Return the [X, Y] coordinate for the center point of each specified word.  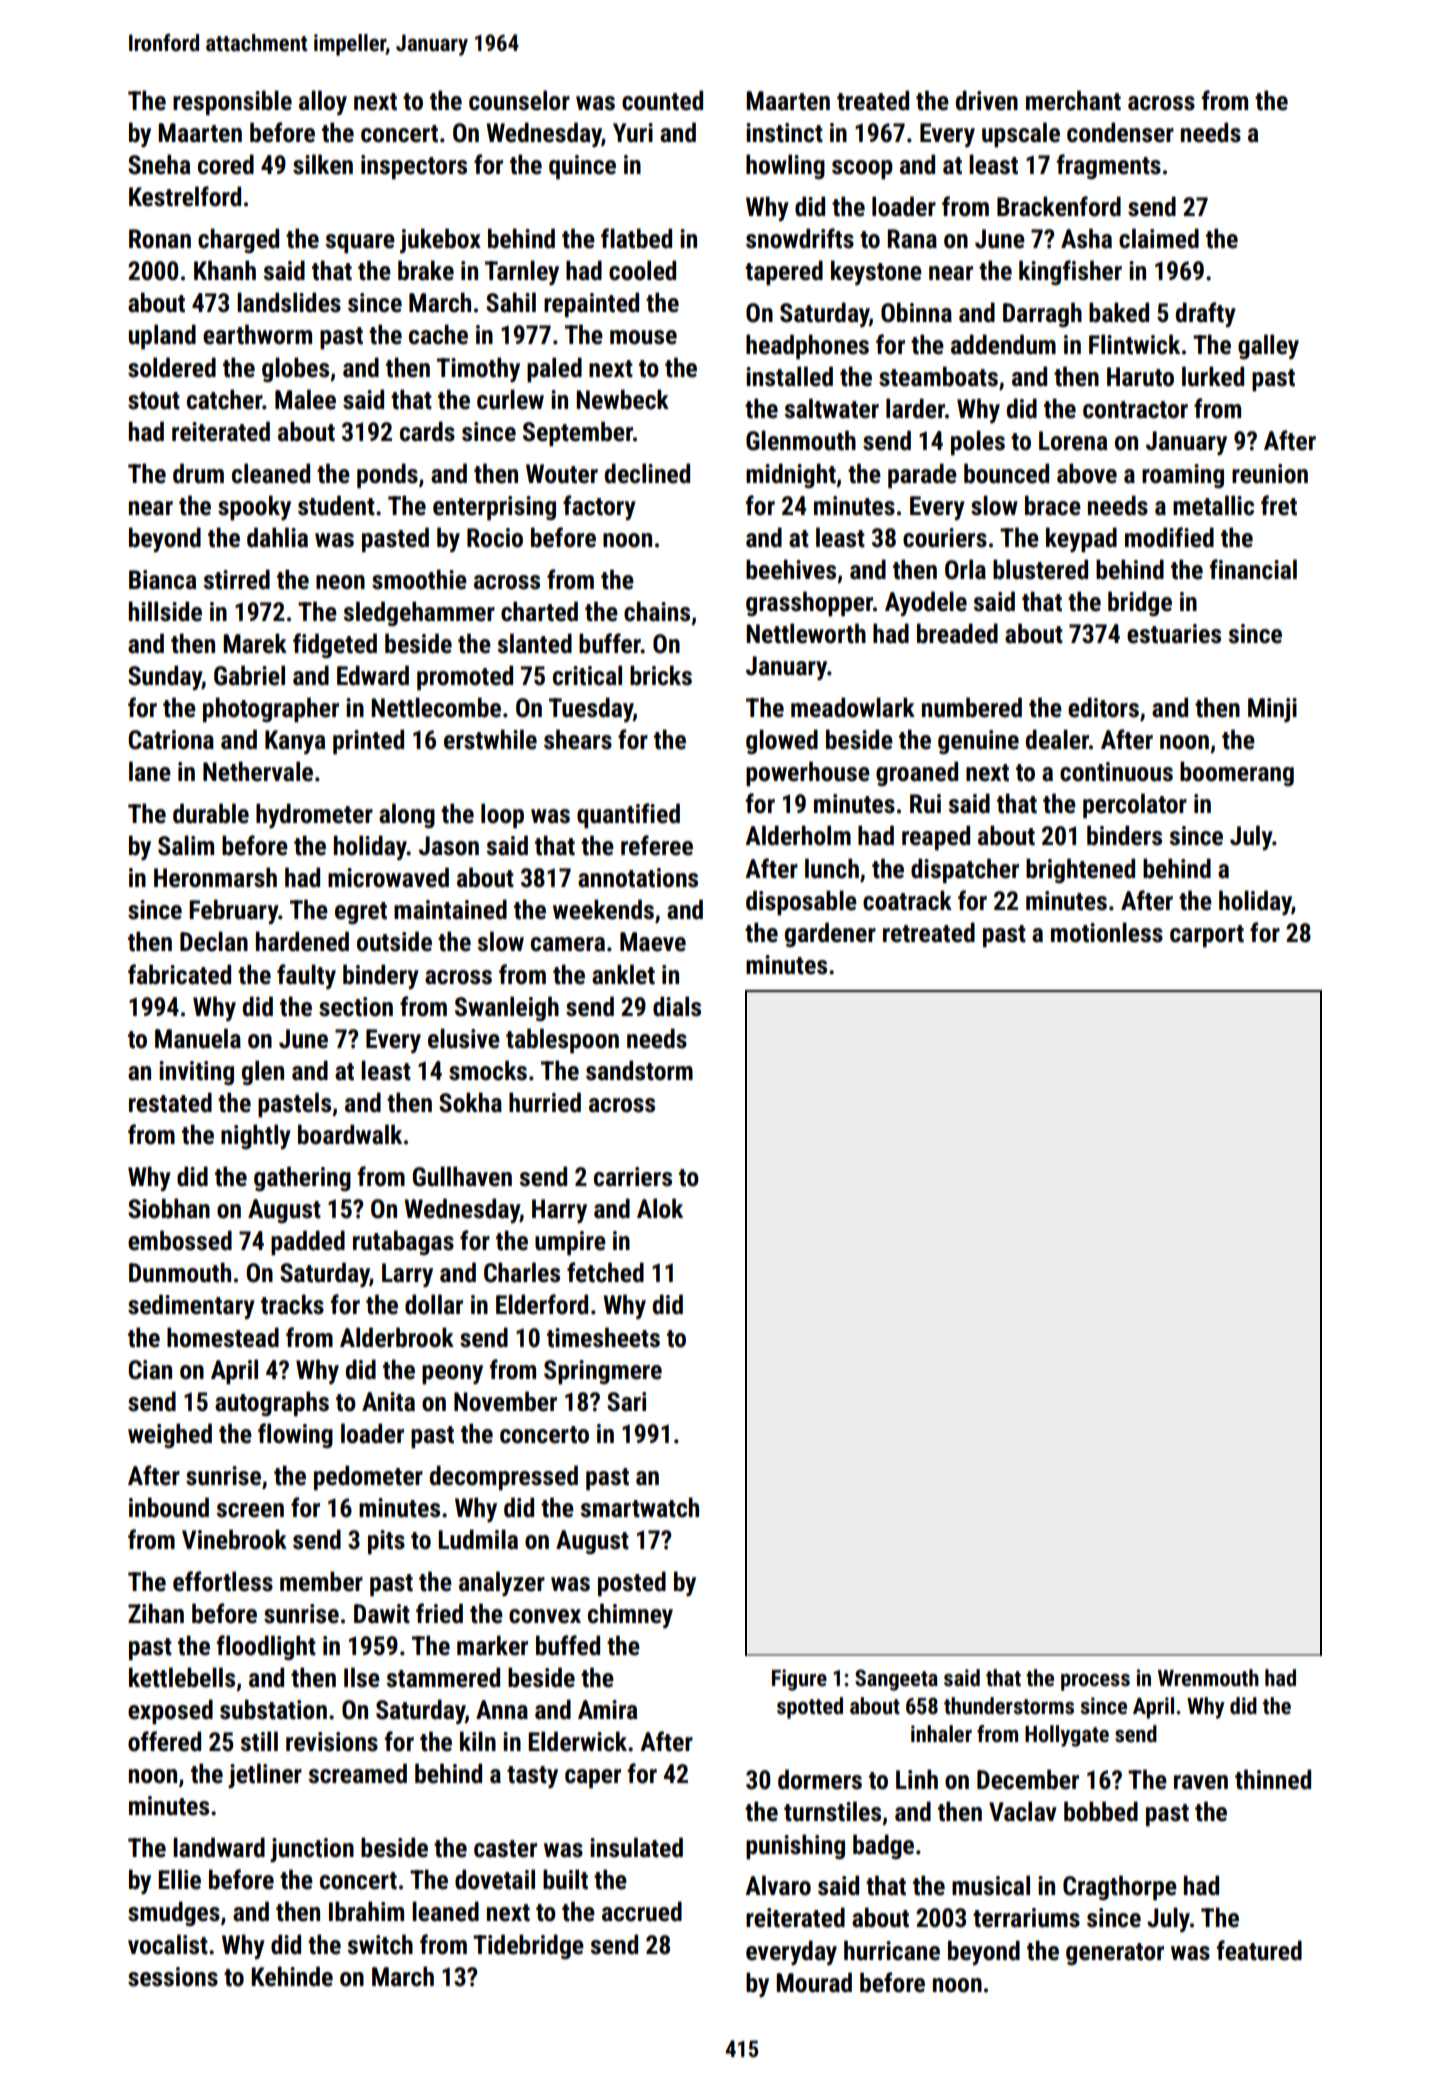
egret [361, 913]
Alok [660, 1208]
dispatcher [965, 871]
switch [380, 1944]
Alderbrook [397, 1337]
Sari [626, 1402]
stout [154, 401]
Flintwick [1134, 344]
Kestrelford [185, 196]
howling [785, 166]
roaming [1183, 476]
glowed [782, 741]
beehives [791, 569]
